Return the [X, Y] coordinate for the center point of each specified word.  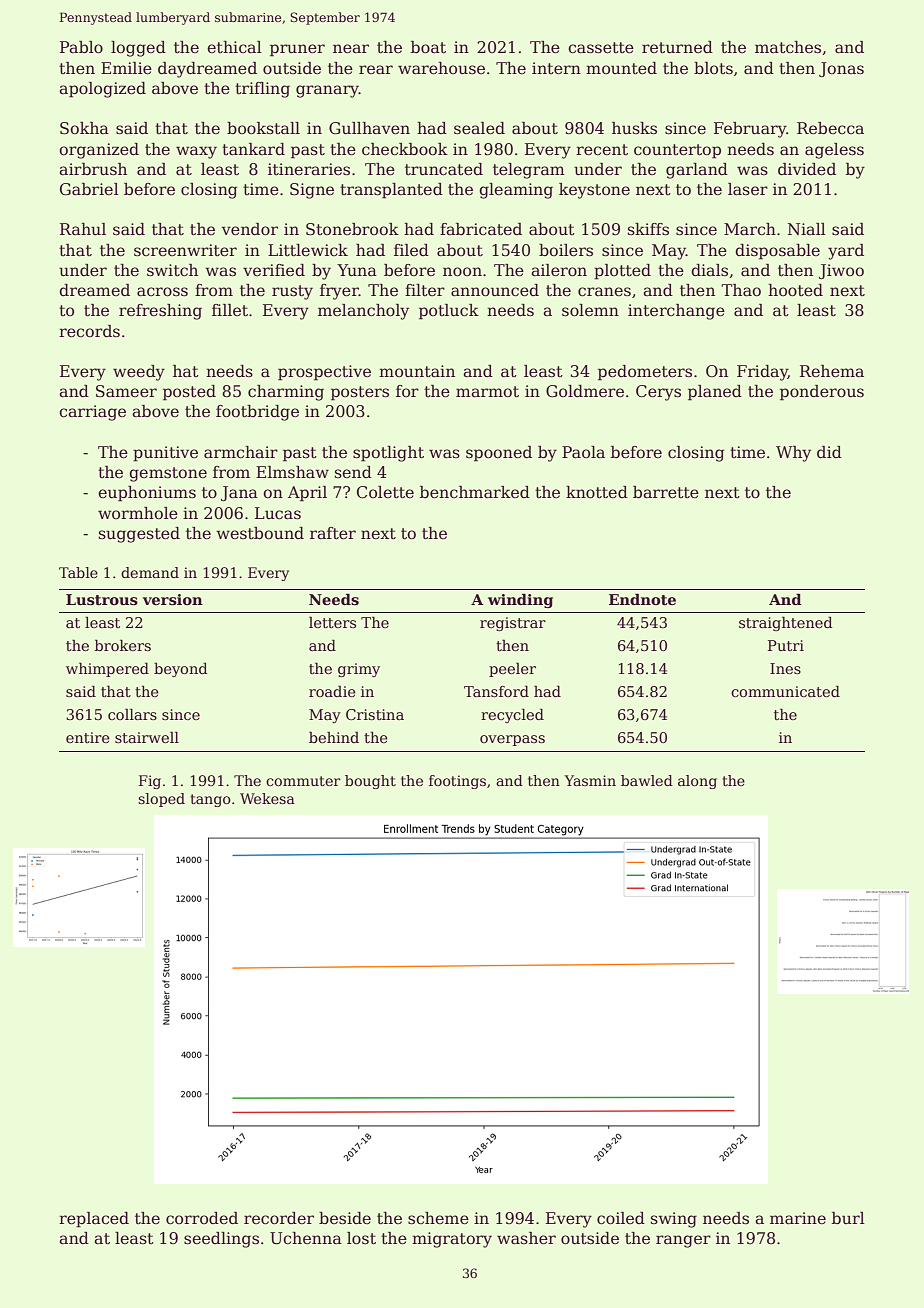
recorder [279, 1218]
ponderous [822, 393]
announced [495, 290]
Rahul [83, 229]
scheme [438, 1218]
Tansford [496, 691]
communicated [785, 691]
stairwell [147, 737]
